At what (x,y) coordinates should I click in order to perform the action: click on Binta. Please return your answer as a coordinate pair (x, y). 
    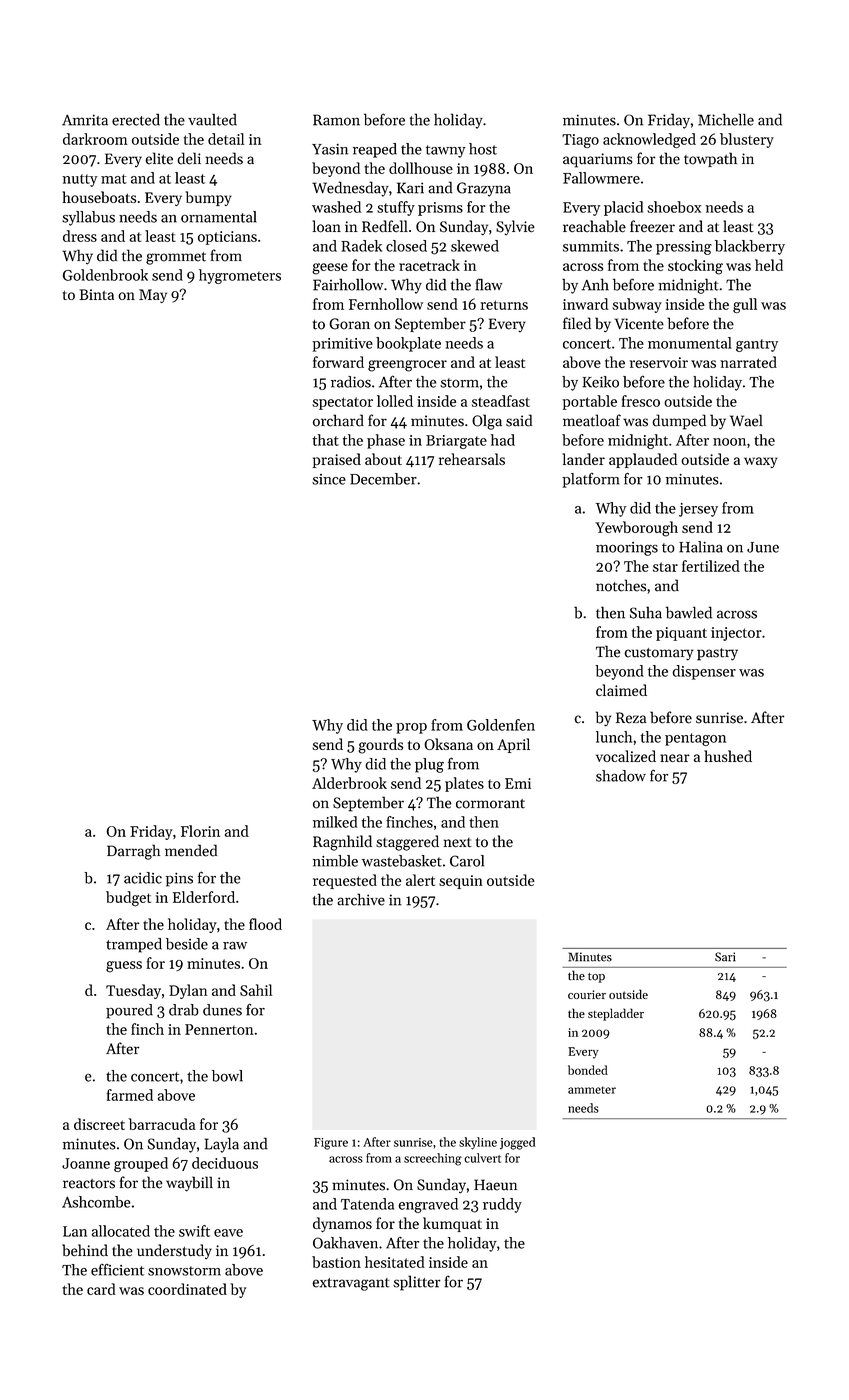
    Looking at the image, I should click on (96, 294).
